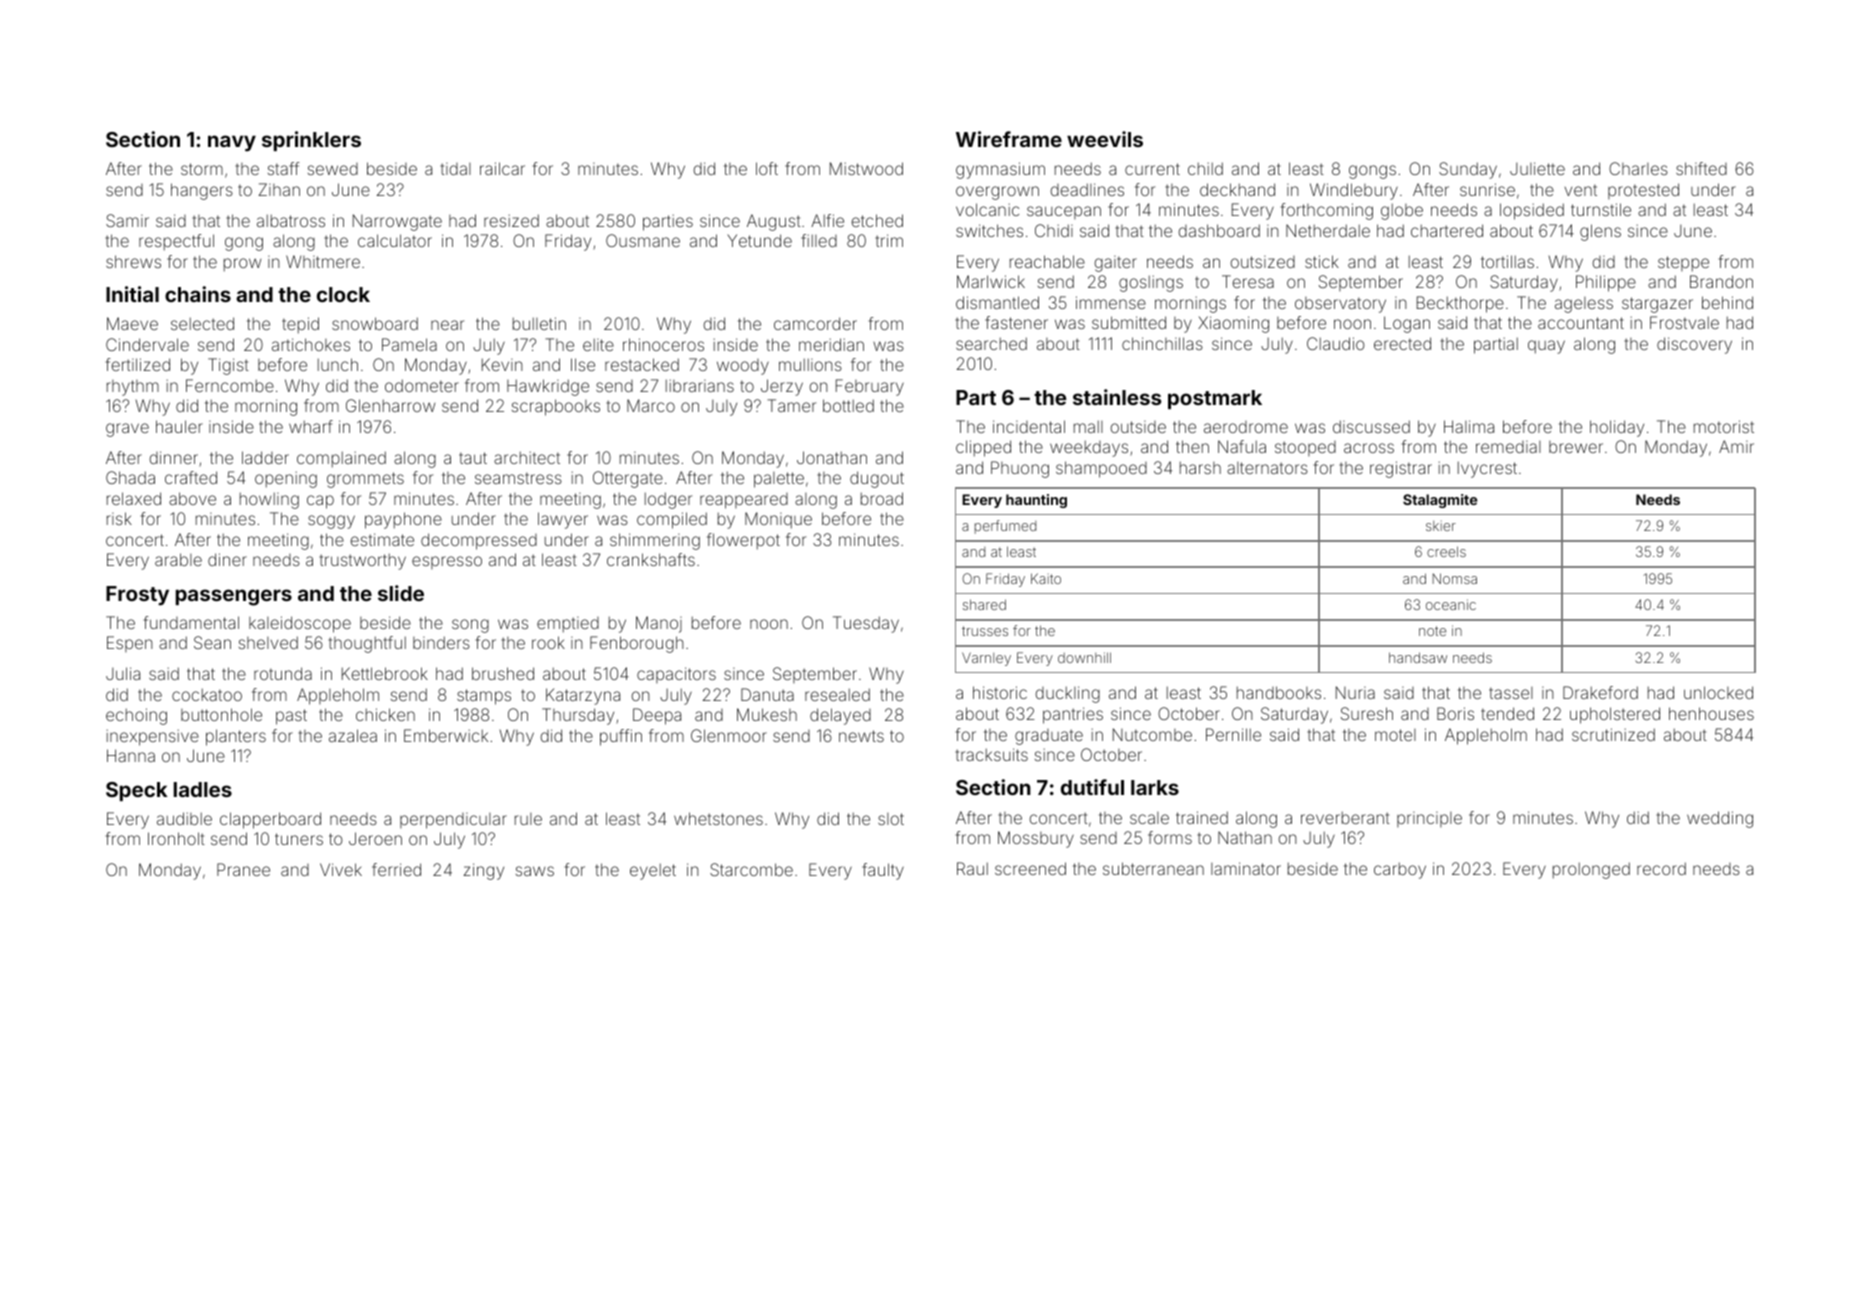 The image size is (1860, 1315). What do you see at coordinates (484, 871) in the screenshot?
I see `zingy` at bounding box center [484, 871].
